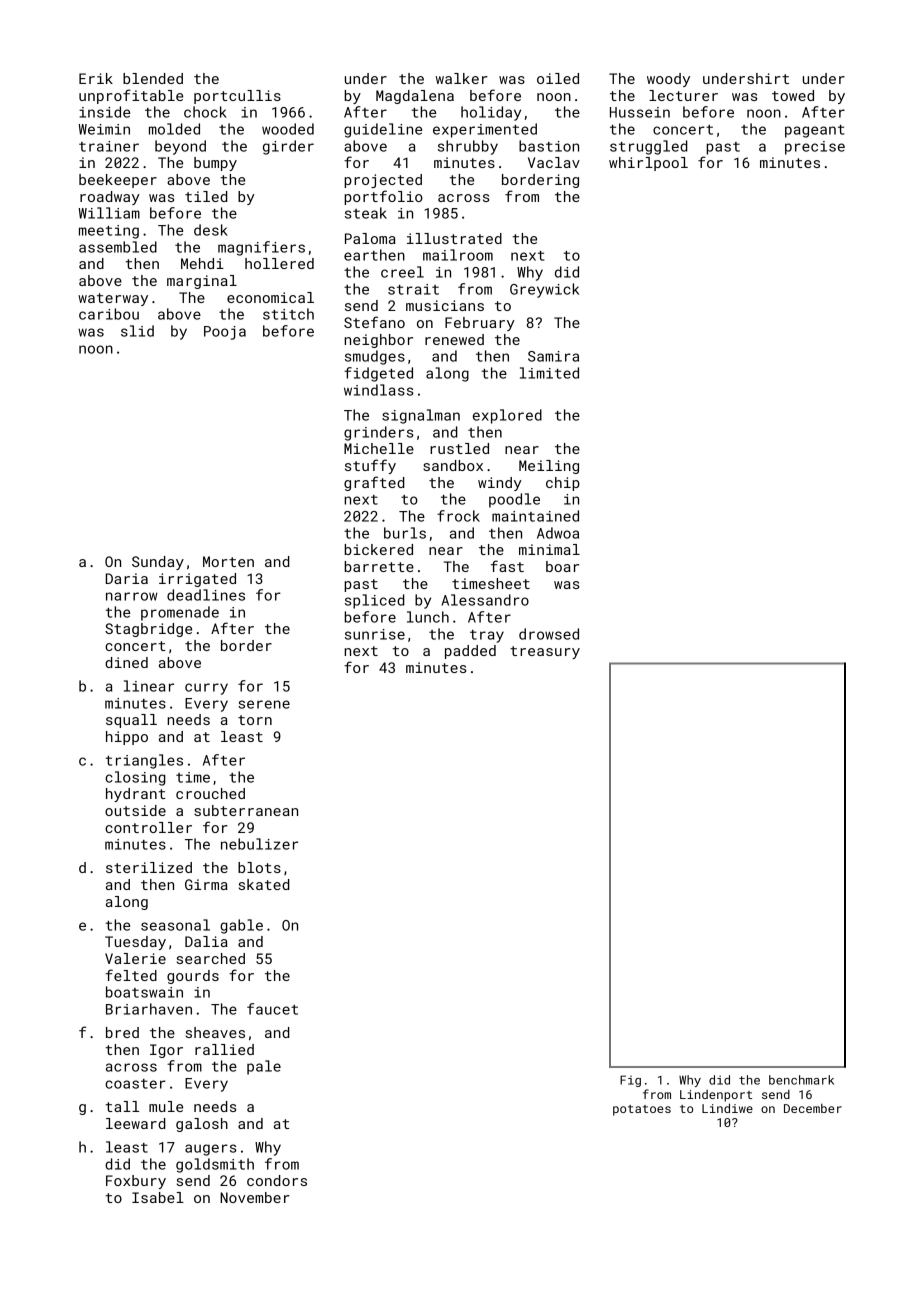 This page has width=924, height=1308. I want to click on bumpy, so click(215, 164).
